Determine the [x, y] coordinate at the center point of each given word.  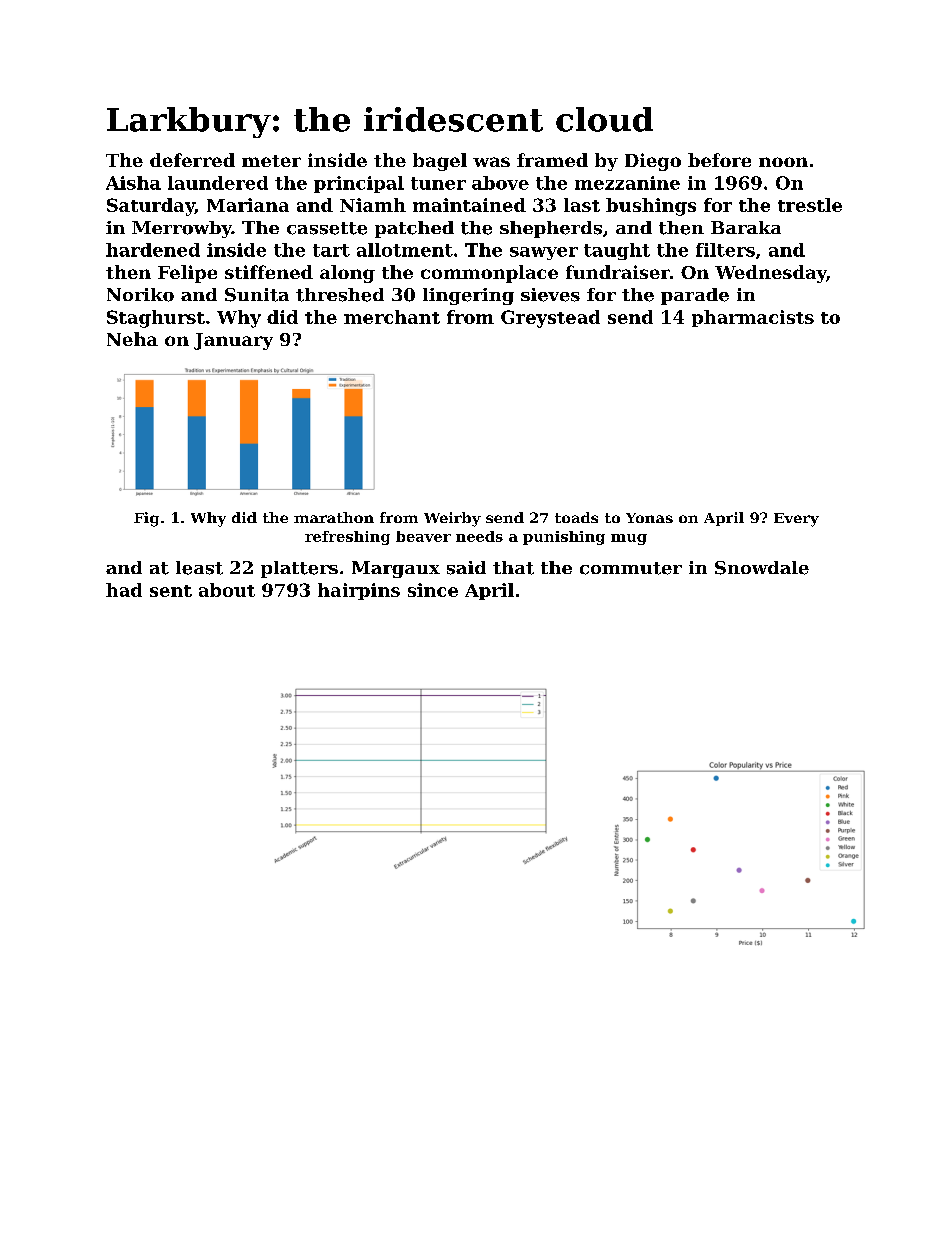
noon [783, 162]
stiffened [269, 272]
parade [695, 296]
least [199, 568]
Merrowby [182, 229]
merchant [392, 317]
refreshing [347, 538]
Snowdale [762, 568]
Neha [132, 339]
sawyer [544, 253]
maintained [469, 205]
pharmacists [753, 318]
